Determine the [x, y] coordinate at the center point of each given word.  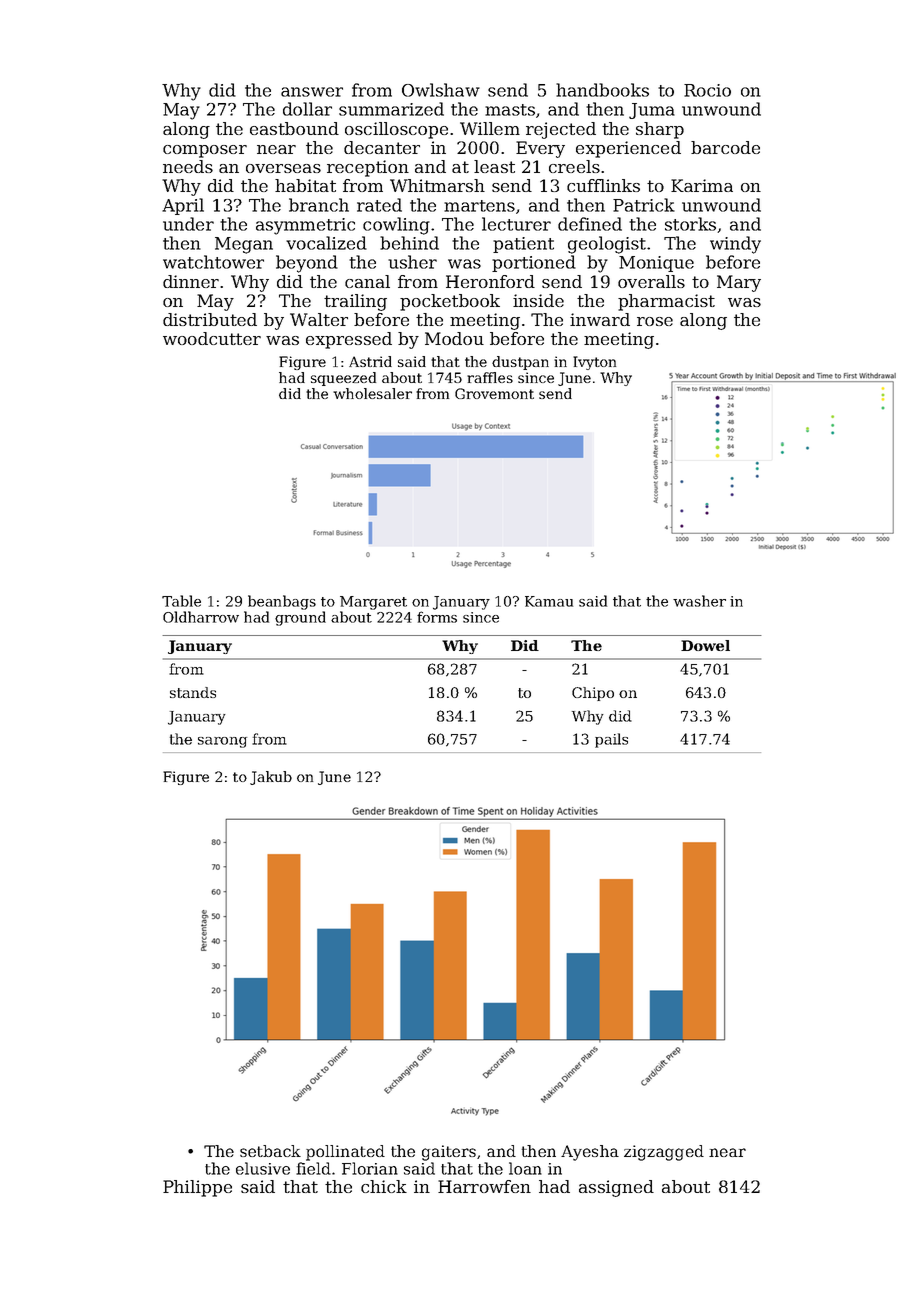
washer [699, 601]
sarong [222, 742]
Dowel [705, 645]
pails [611, 740]
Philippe [197, 1188]
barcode [725, 147]
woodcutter [212, 338]
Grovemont [494, 393]
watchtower [213, 262]
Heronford [490, 281]
